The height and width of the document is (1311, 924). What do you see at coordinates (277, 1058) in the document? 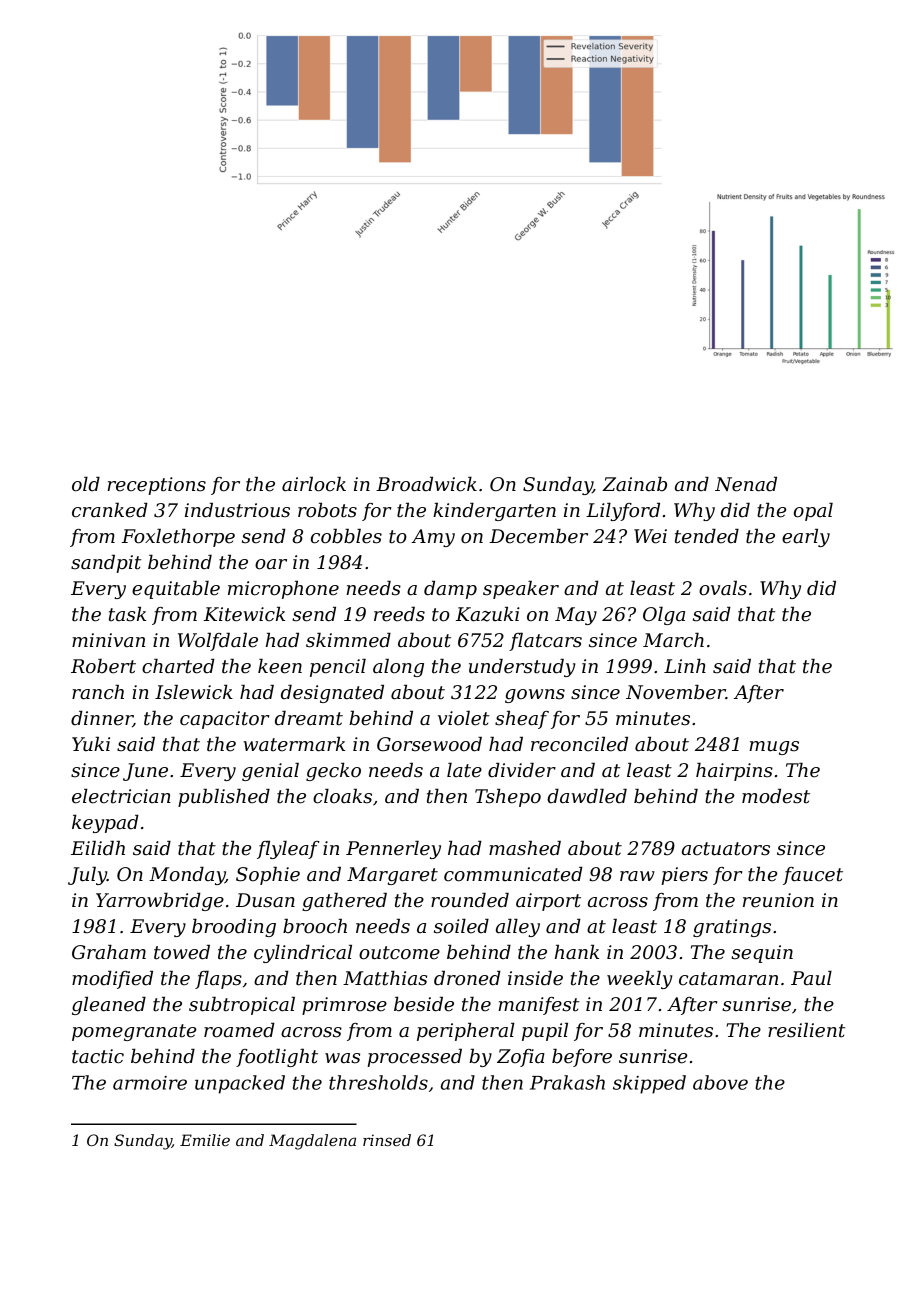
I see `footlight` at bounding box center [277, 1058].
